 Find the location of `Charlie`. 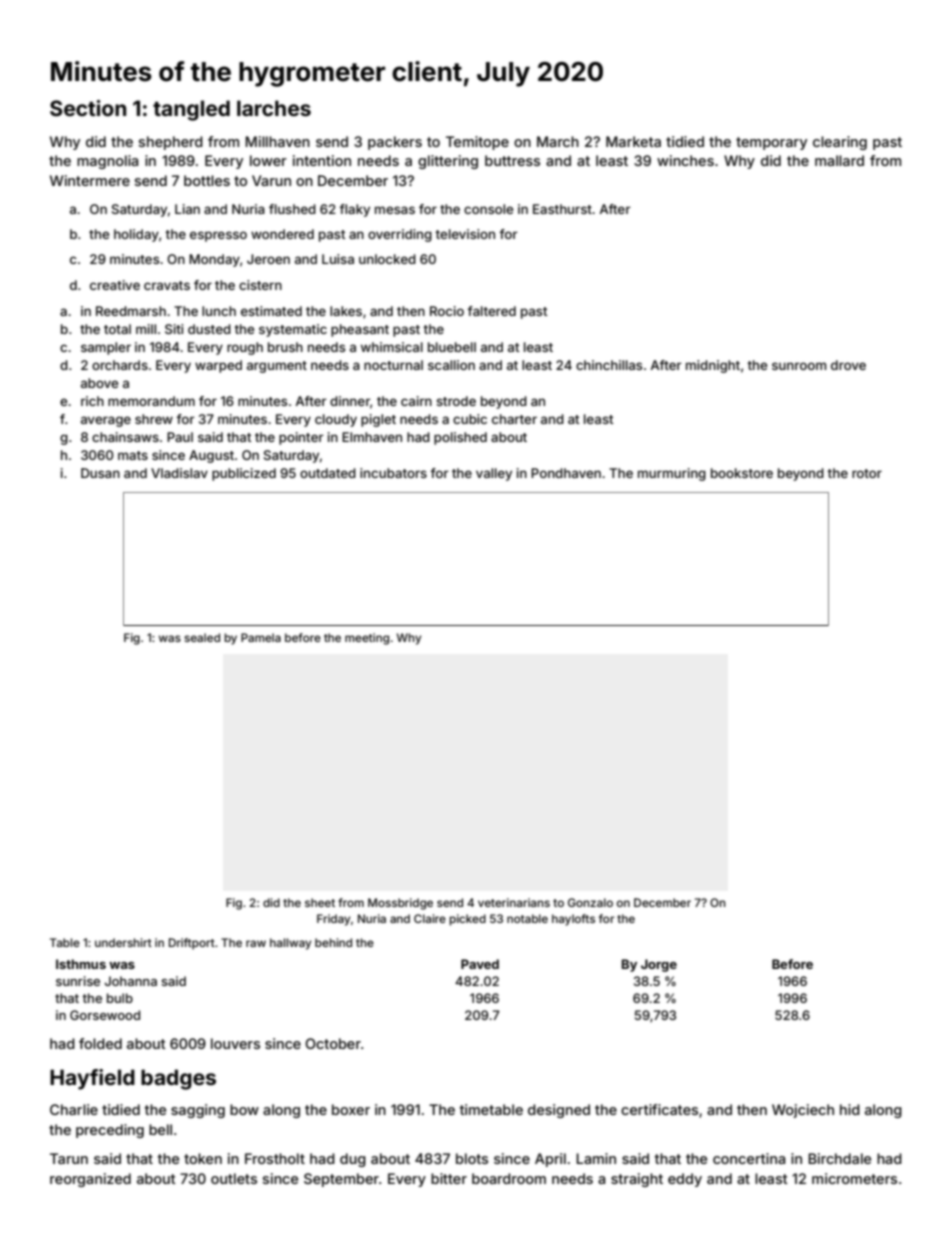

Charlie is located at coordinates (74, 1109).
